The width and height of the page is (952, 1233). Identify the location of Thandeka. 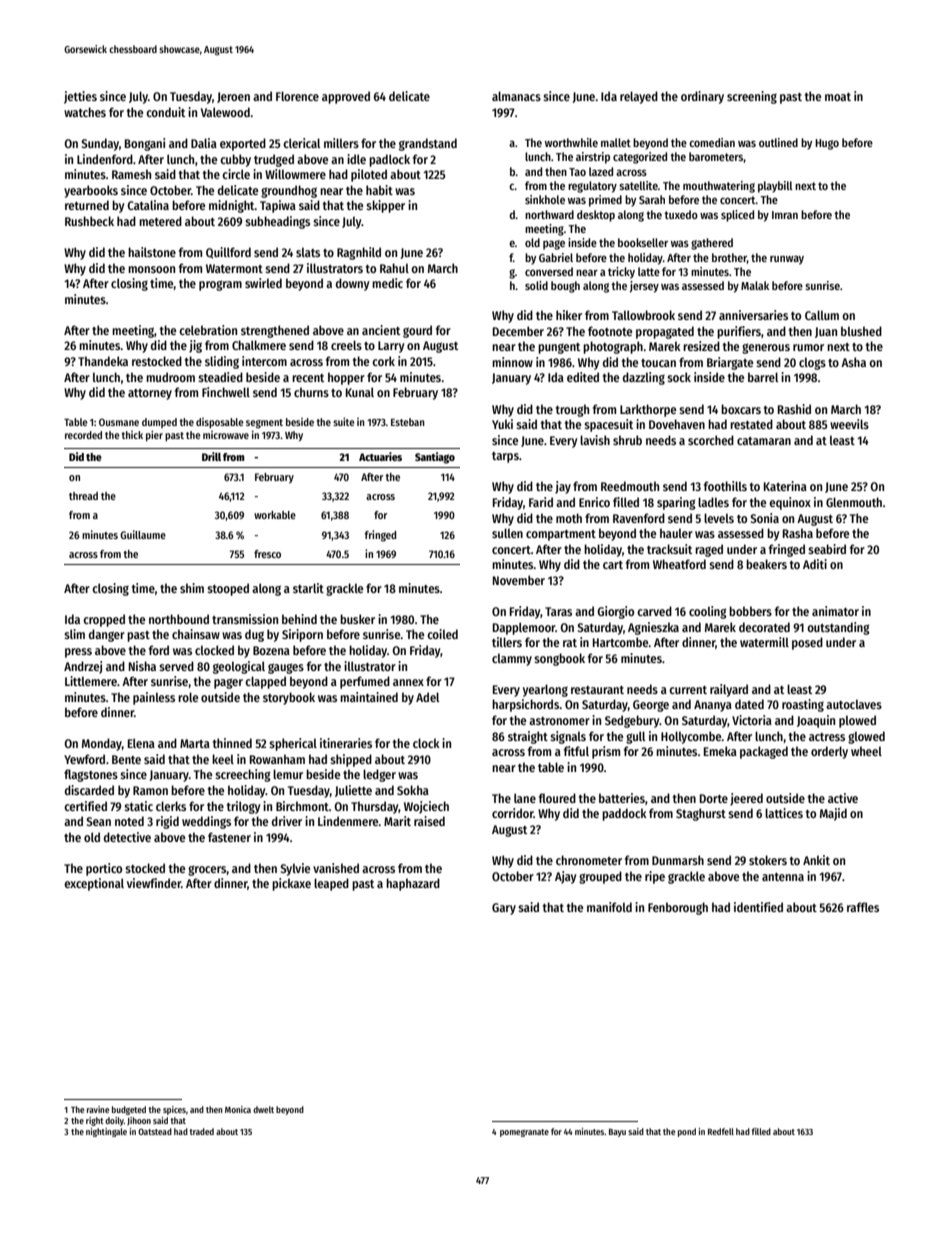
(103, 361).
